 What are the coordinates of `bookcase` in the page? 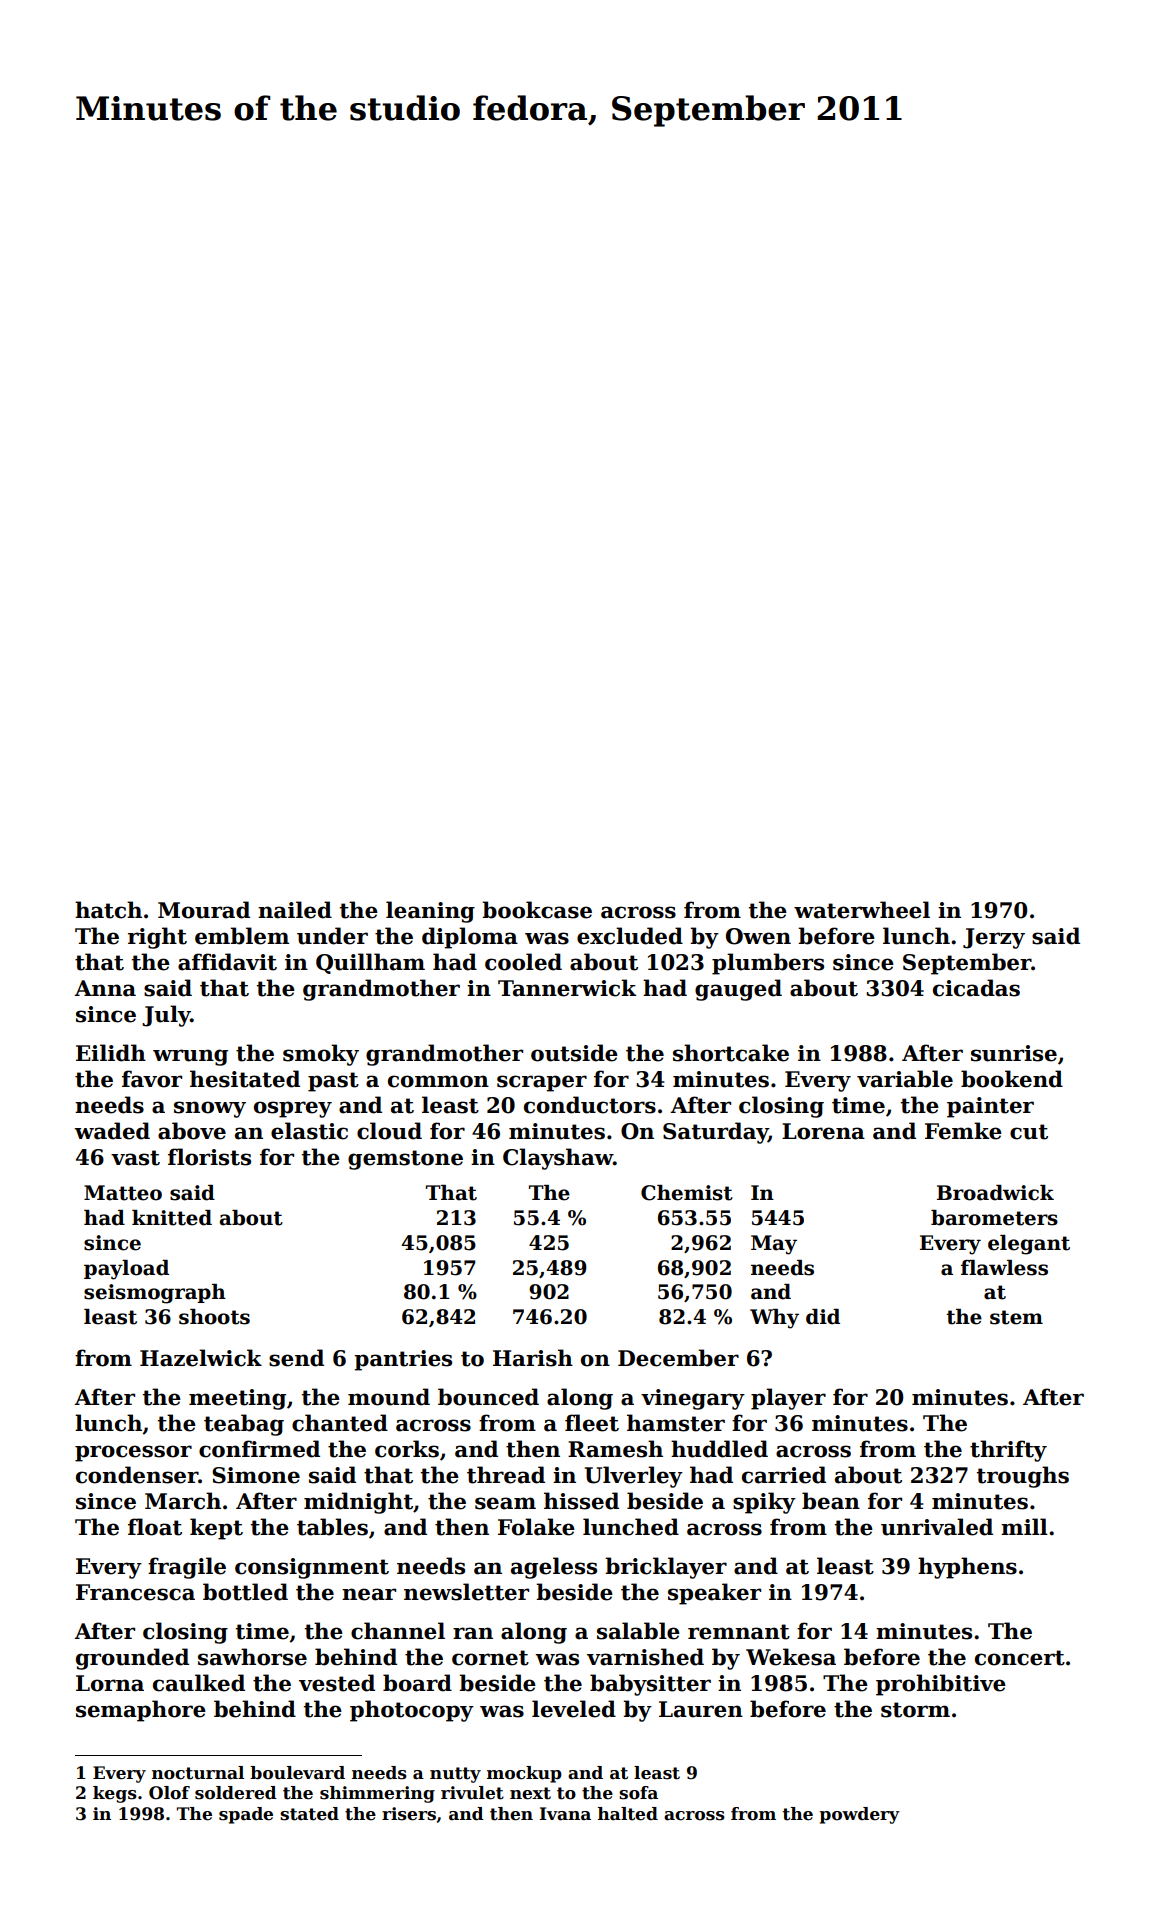 It's located at (537, 910).
